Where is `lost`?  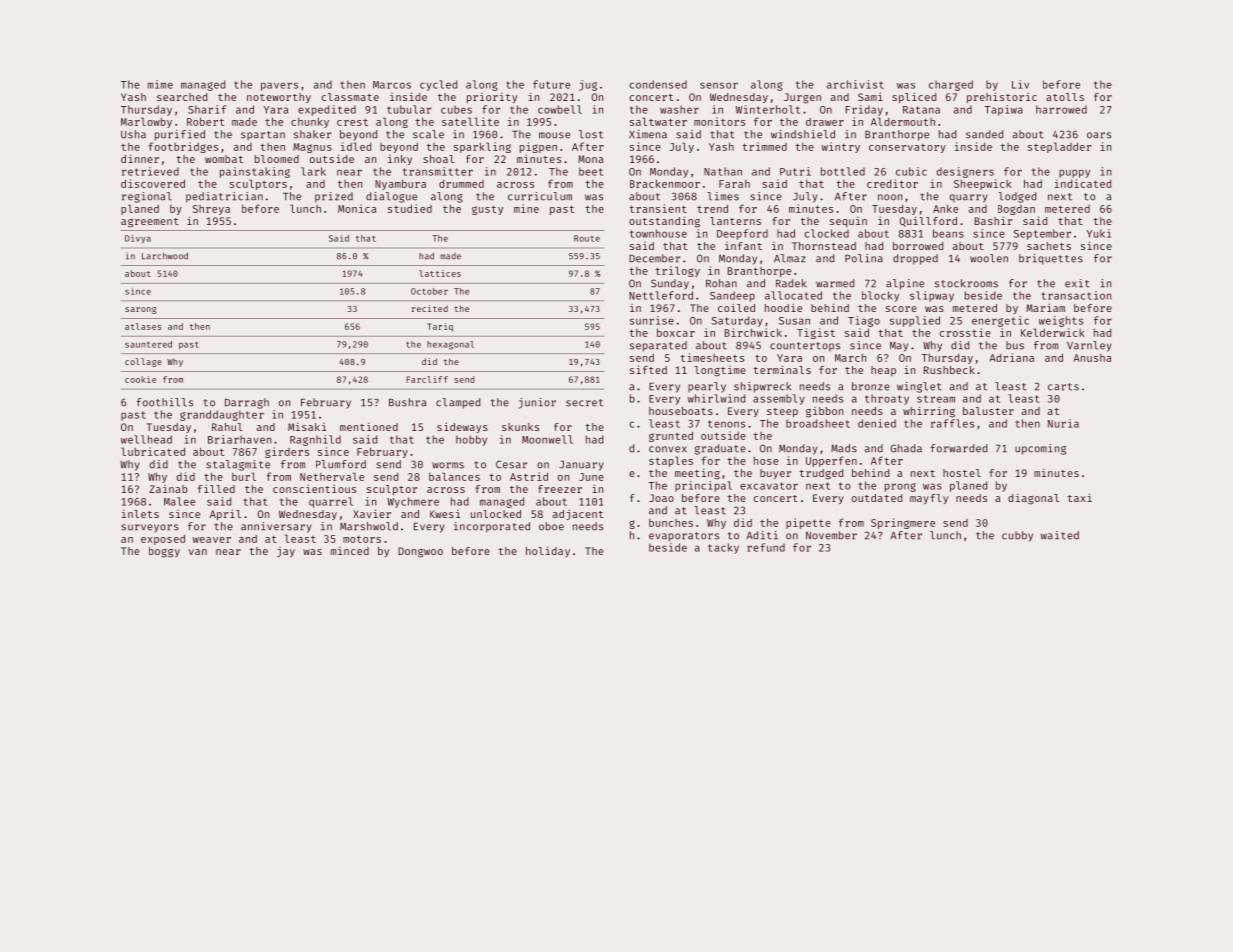
lost is located at coordinates (591, 134).
